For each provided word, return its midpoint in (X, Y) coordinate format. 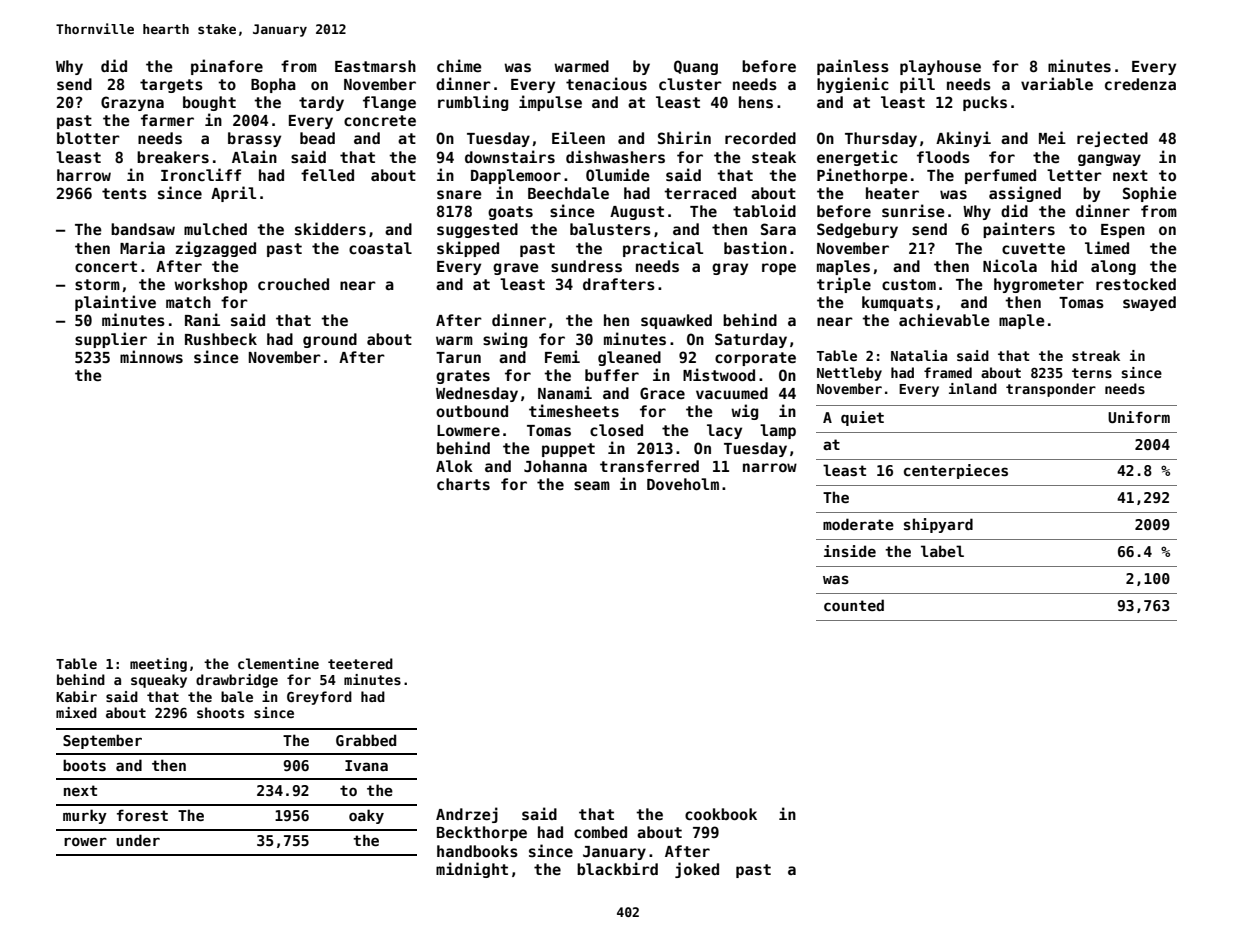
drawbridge (237, 681)
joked (697, 870)
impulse (550, 103)
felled (327, 175)
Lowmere (468, 430)
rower (85, 841)
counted (854, 605)
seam (592, 485)
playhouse (940, 67)
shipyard (938, 525)
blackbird (617, 868)
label (942, 551)
